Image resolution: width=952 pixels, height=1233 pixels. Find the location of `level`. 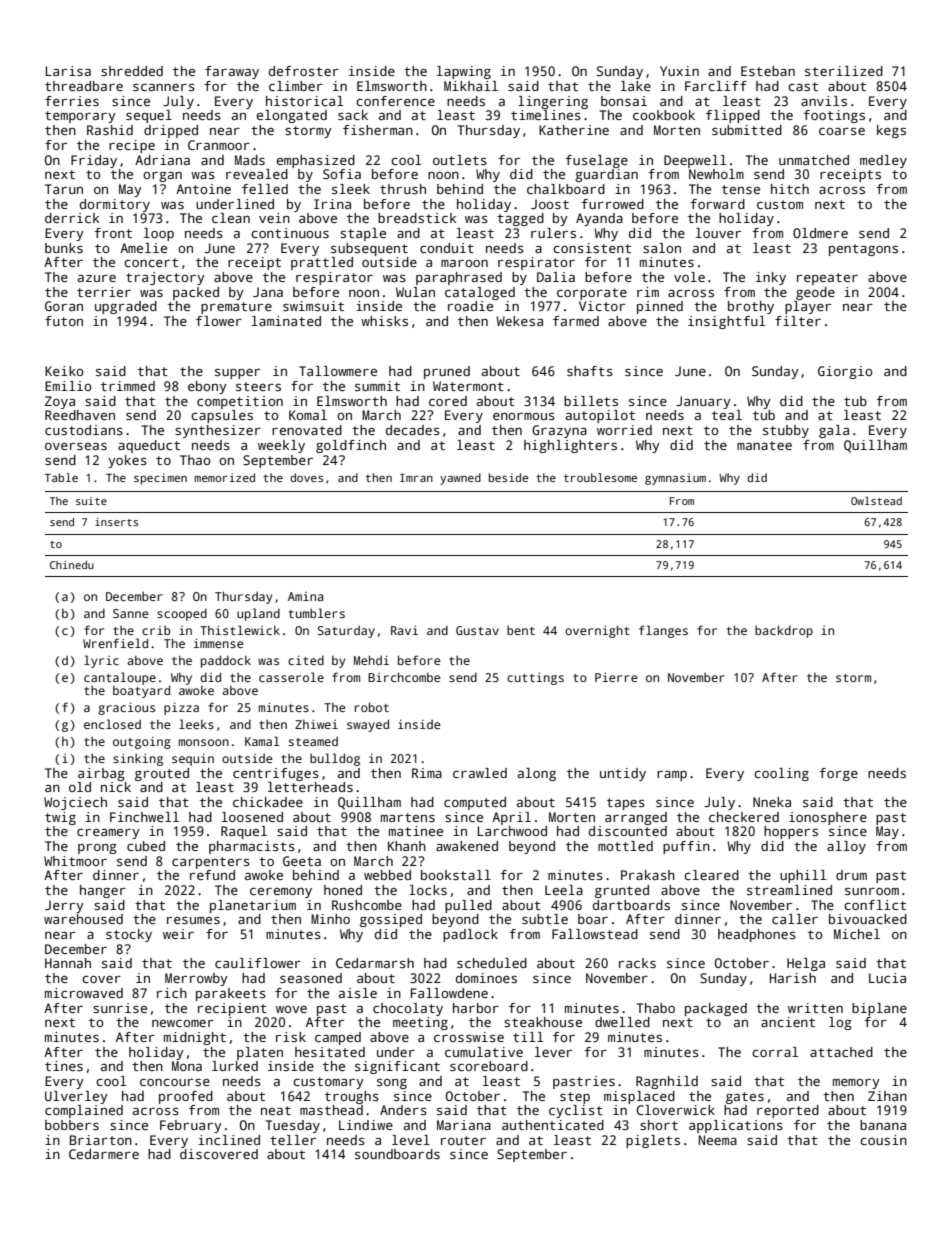

level is located at coordinates (411, 1140).
